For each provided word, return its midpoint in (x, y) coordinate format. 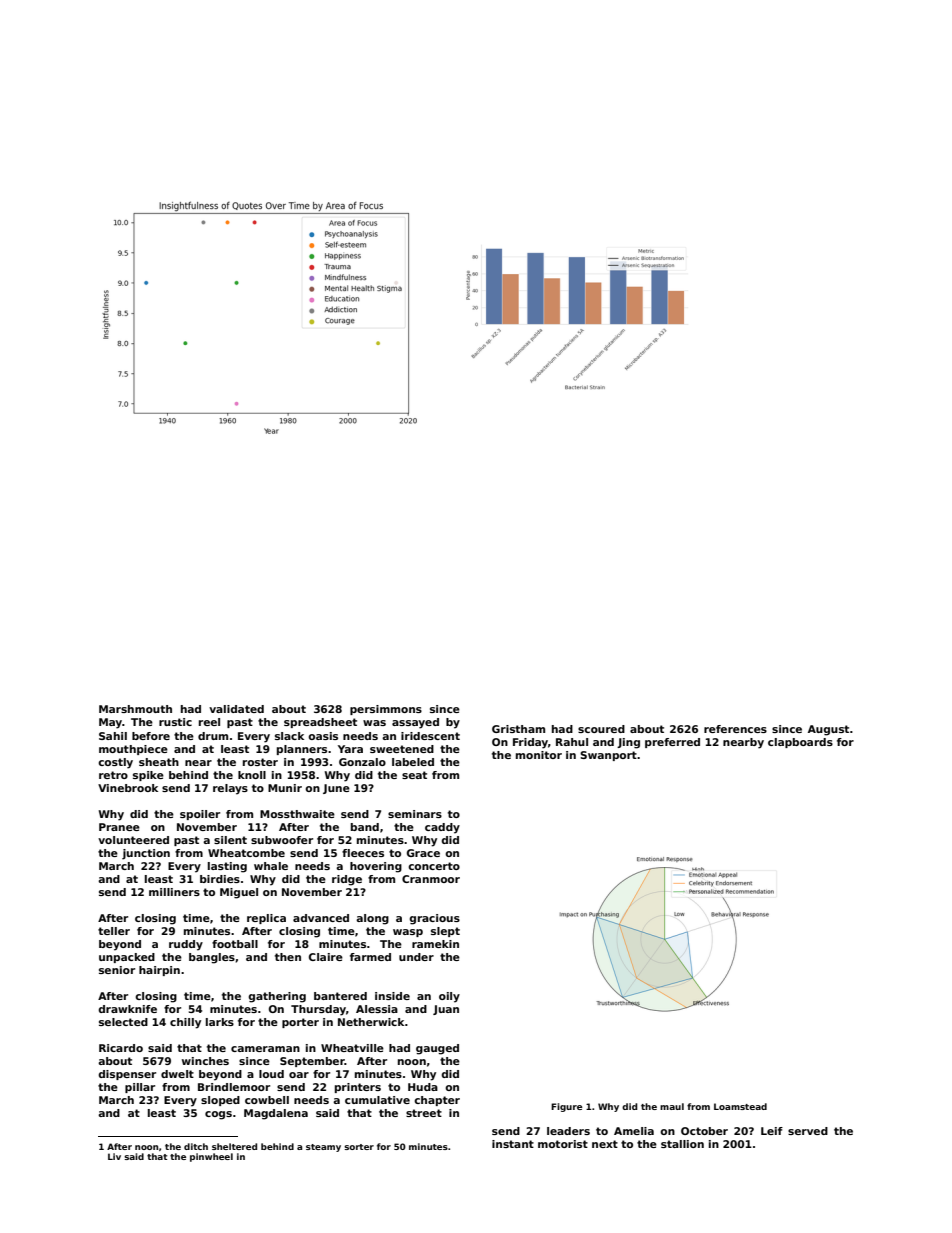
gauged (437, 1049)
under (416, 957)
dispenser (127, 1075)
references (735, 729)
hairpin (159, 971)
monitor (539, 755)
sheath (159, 762)
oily (449, 997)
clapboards (800, 743)
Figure (566, 1107)
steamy (323, 1148)
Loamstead (740, 1106)
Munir (285, 788)
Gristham (518, 729)
